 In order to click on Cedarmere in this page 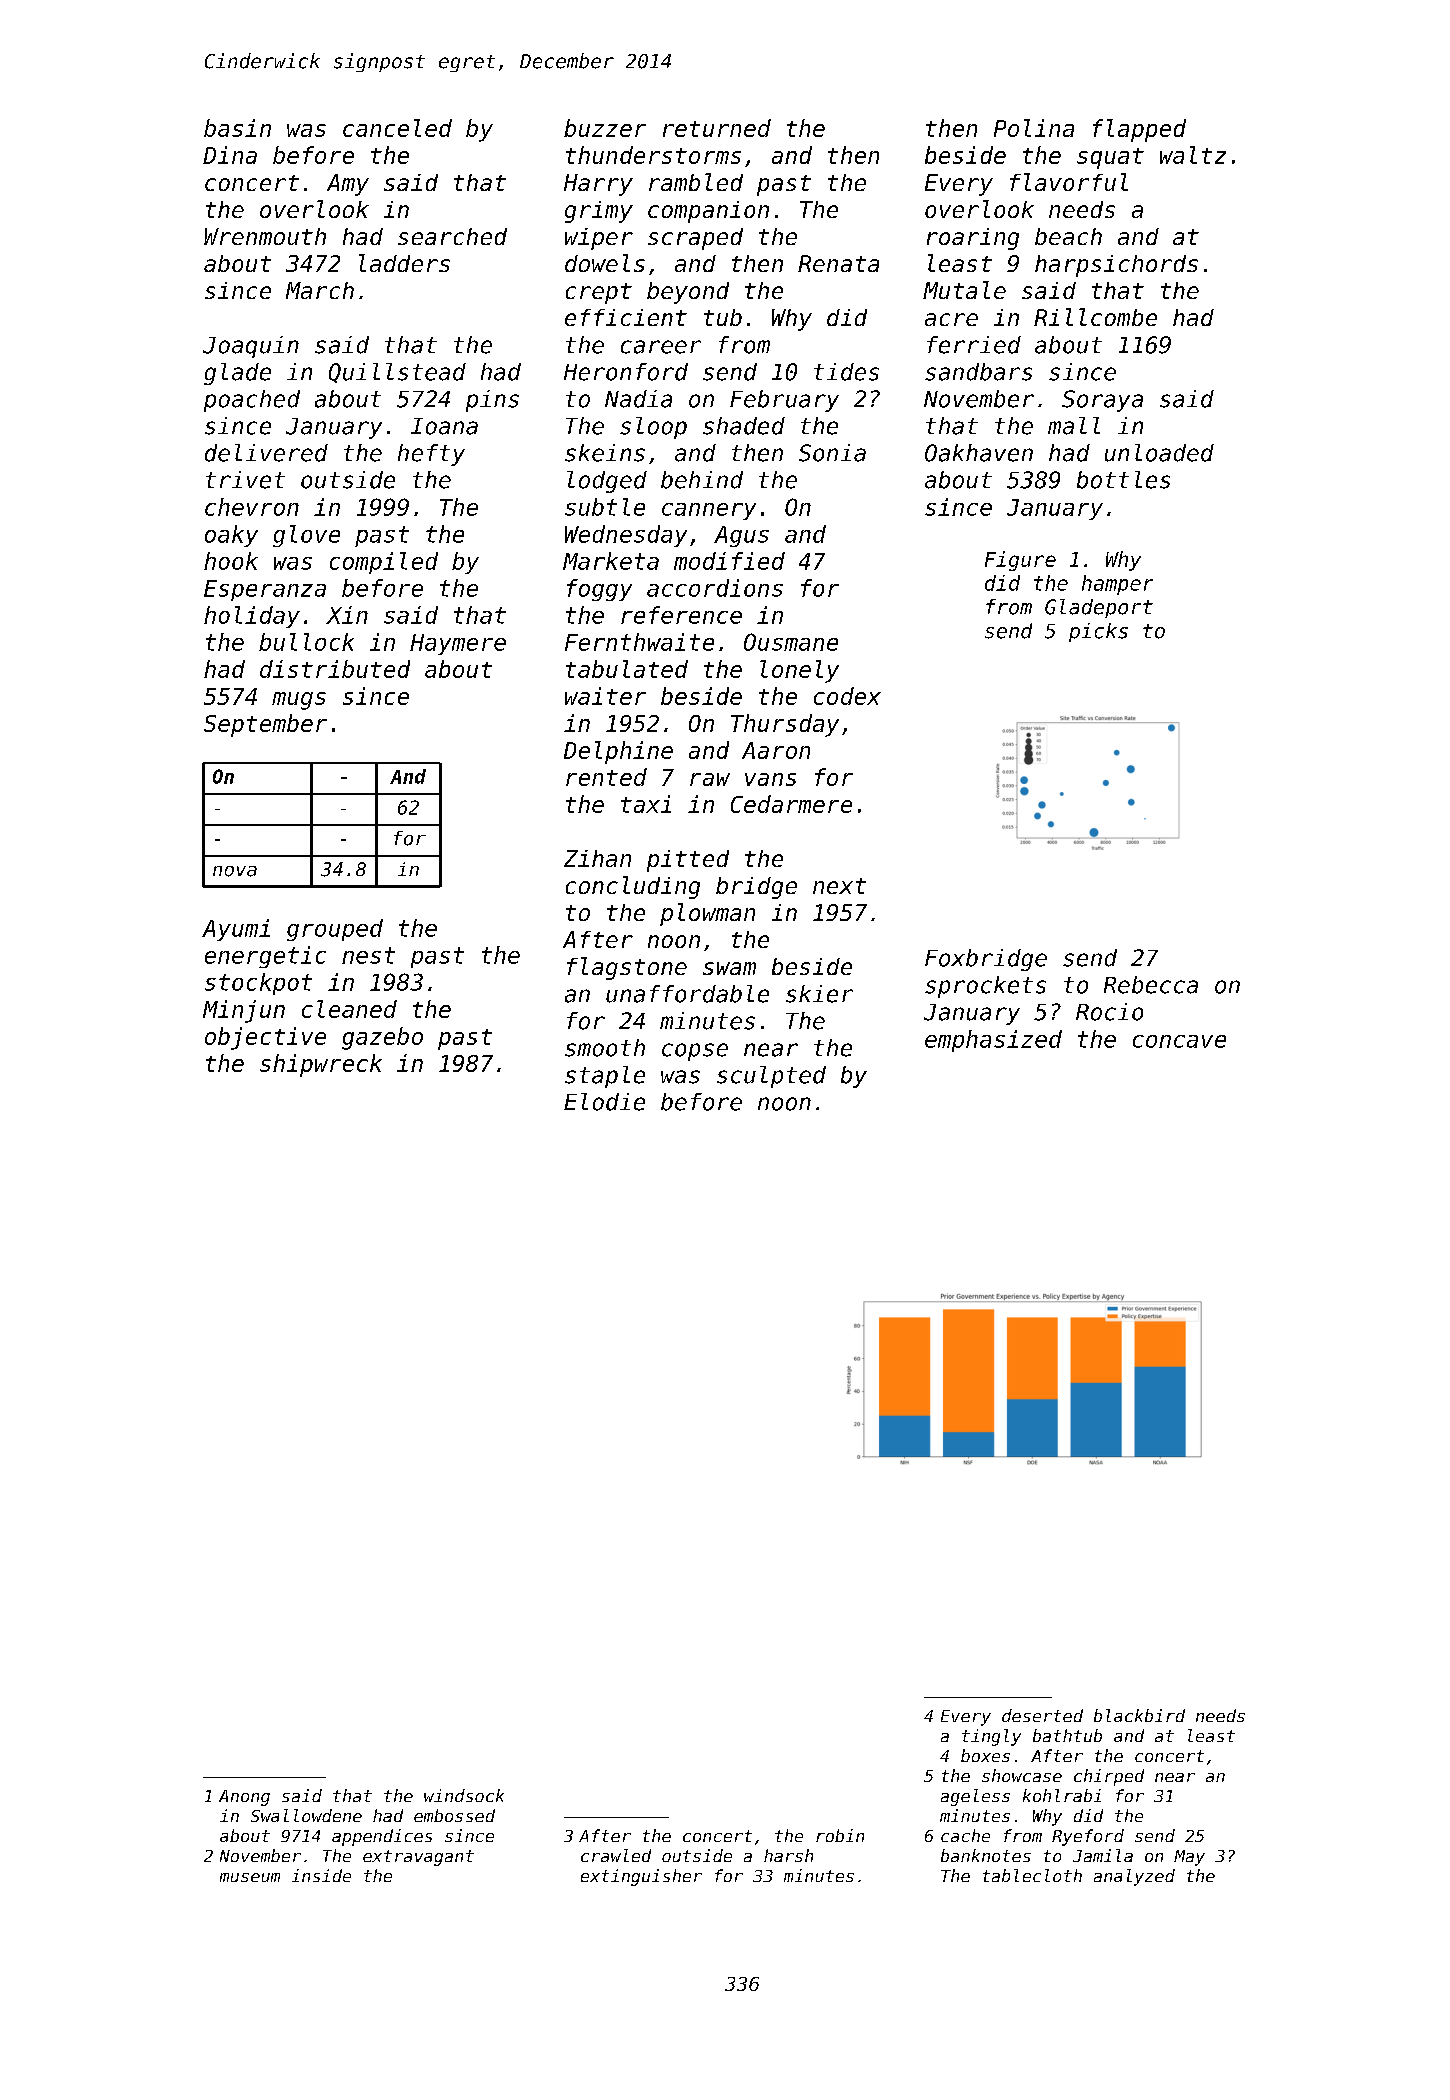, I will do `click(791, 804)`.
